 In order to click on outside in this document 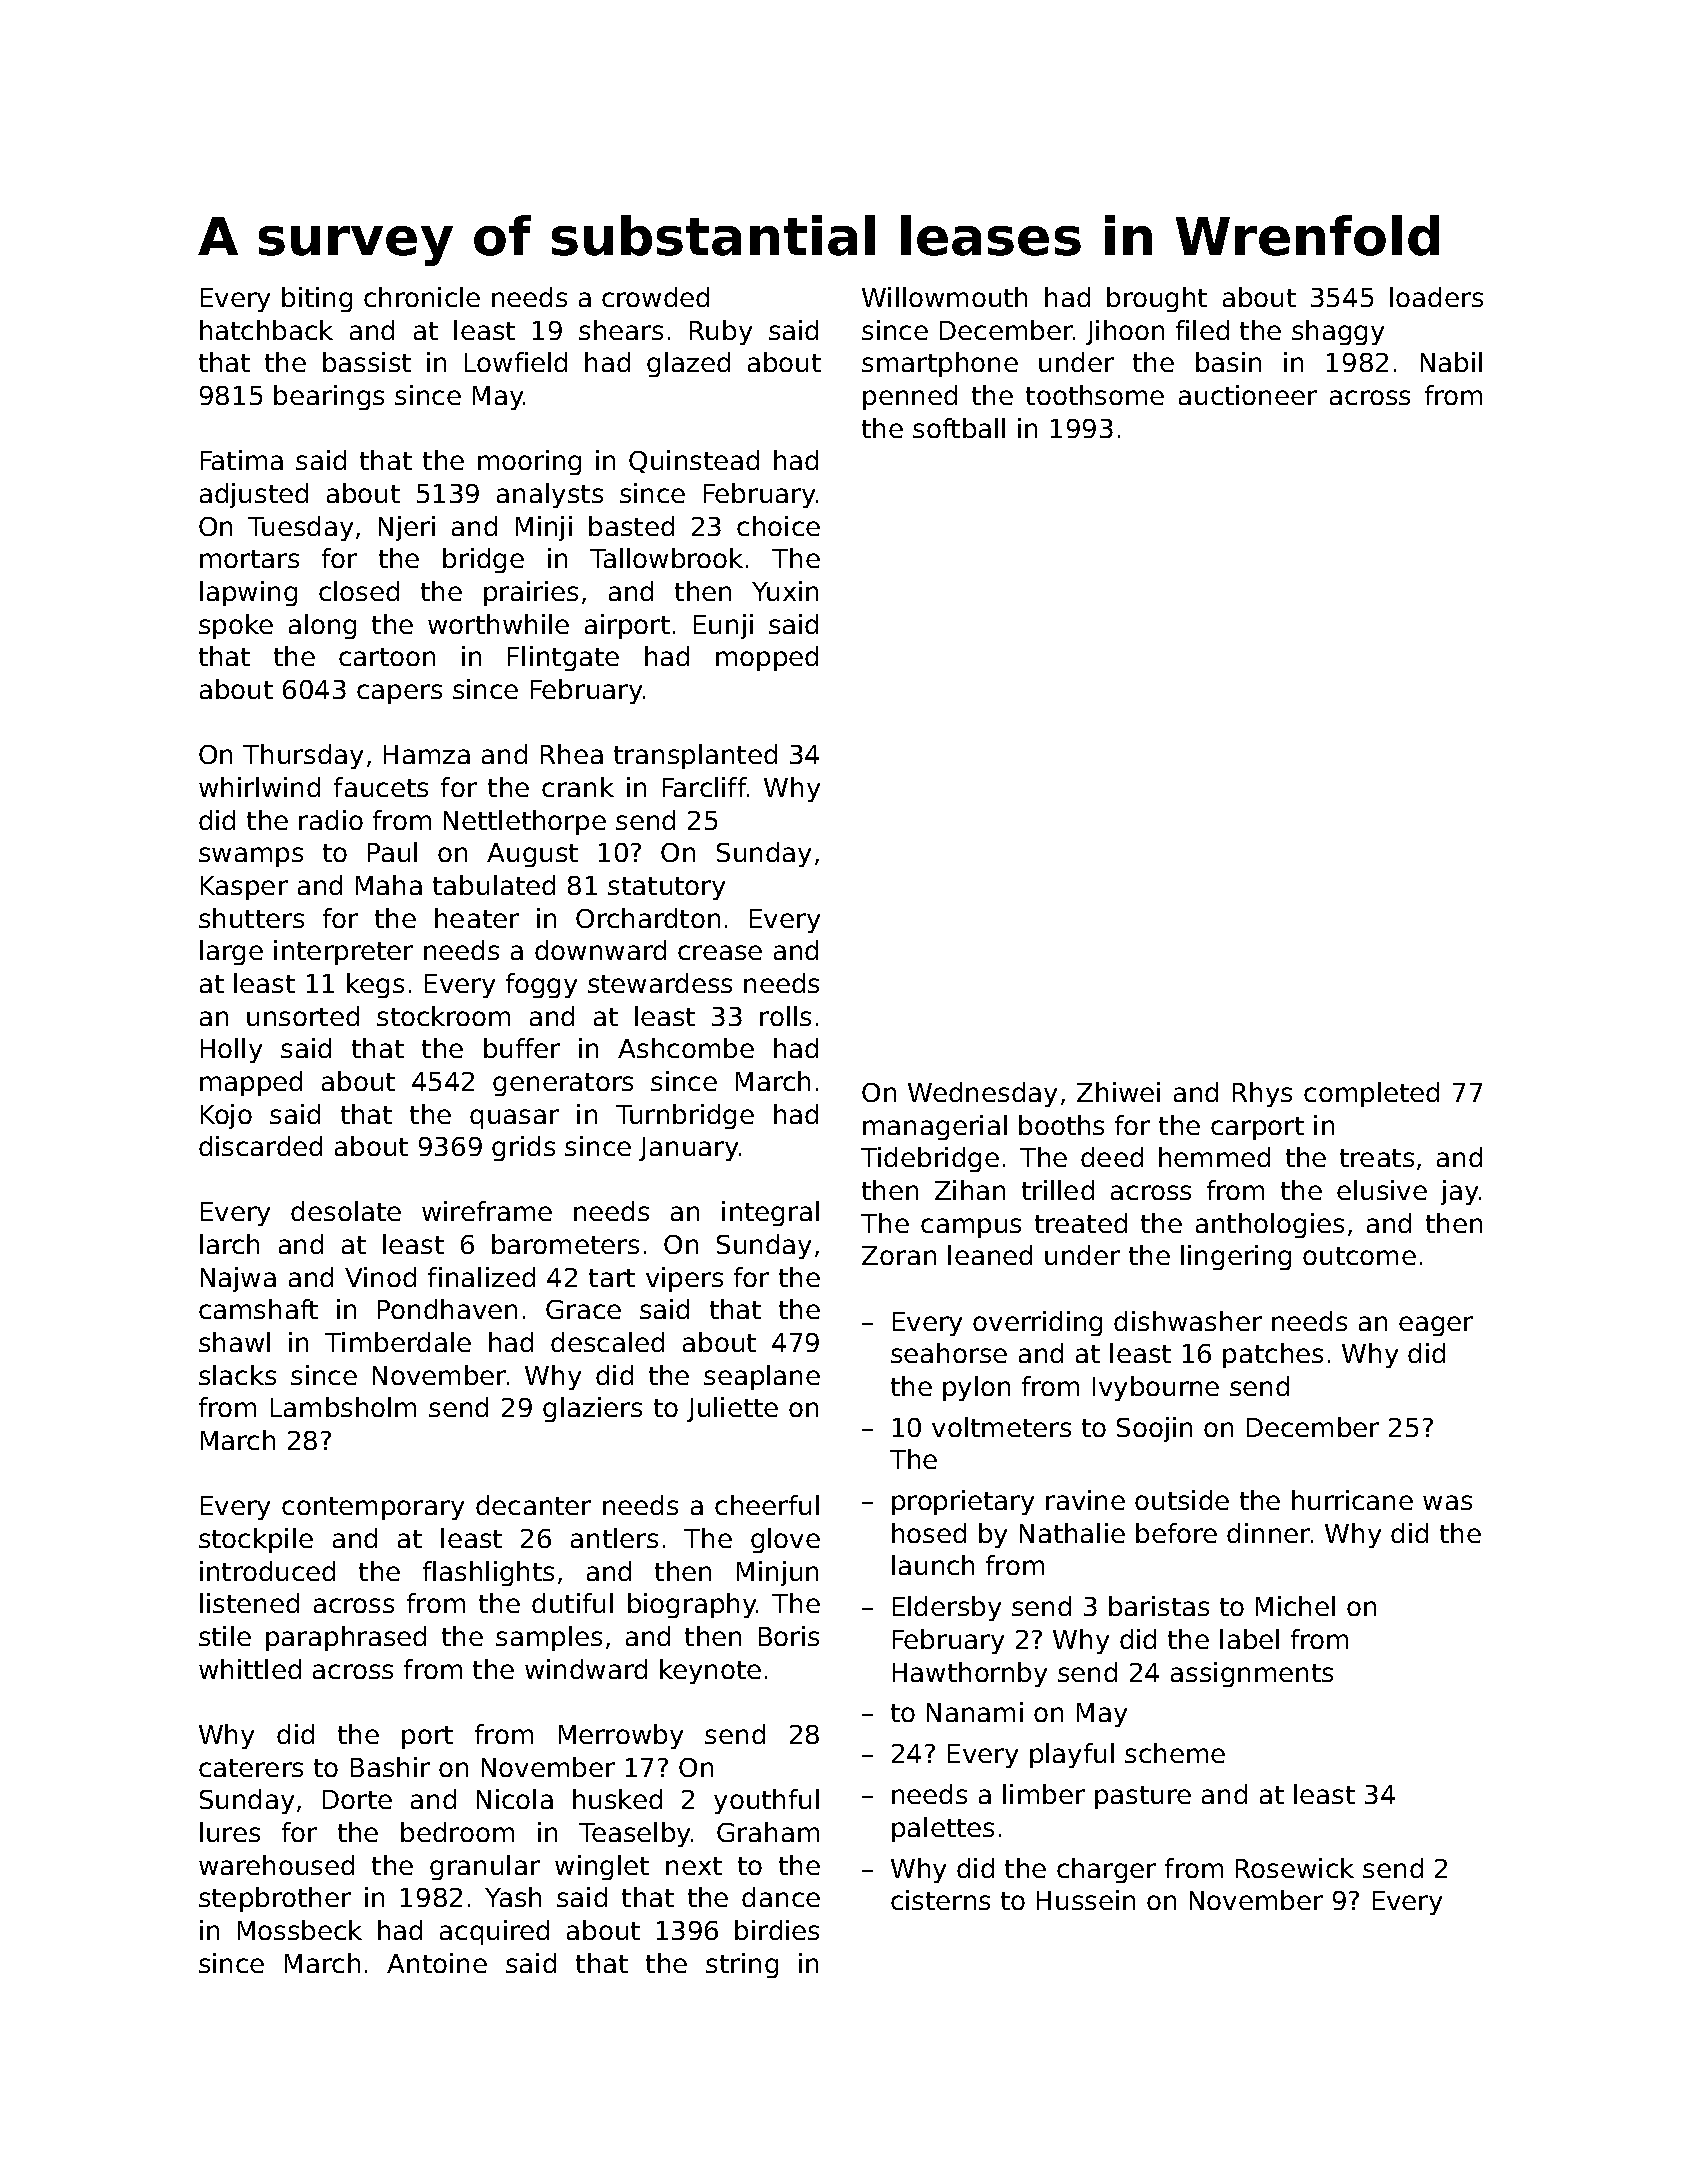, I will do `click(1182, 1500)`.
